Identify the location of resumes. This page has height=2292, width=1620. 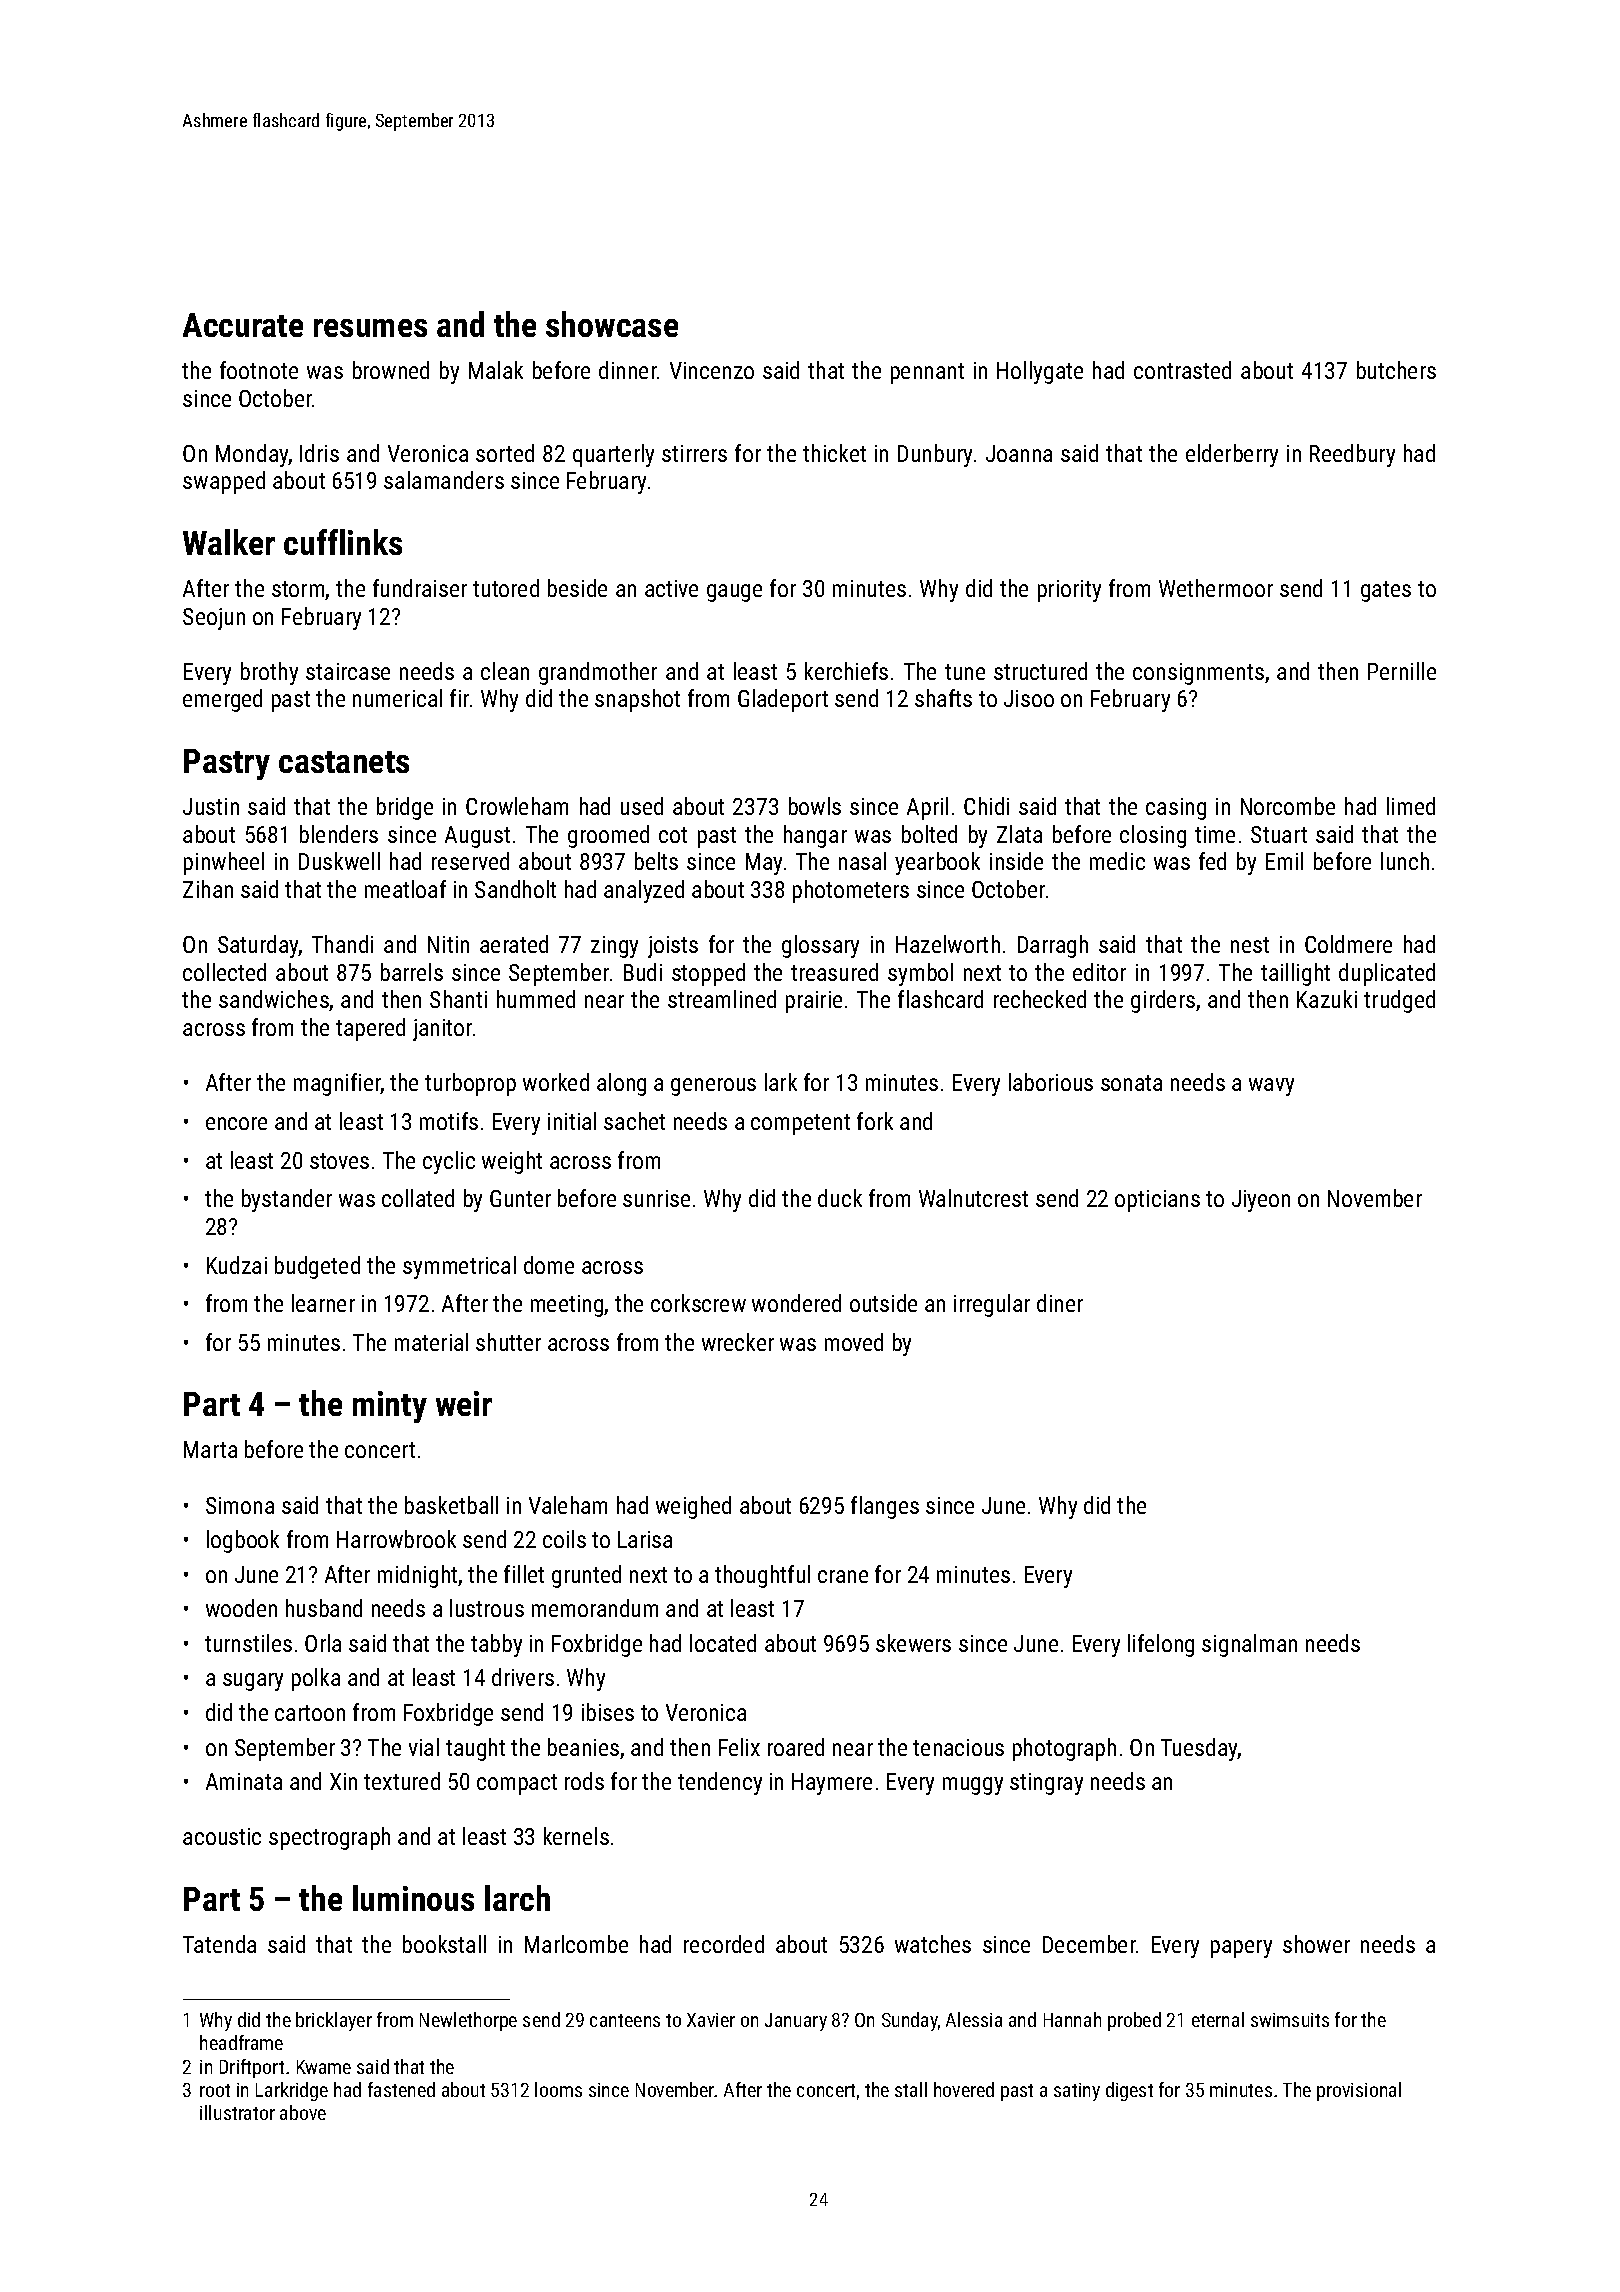
(370, 328).
